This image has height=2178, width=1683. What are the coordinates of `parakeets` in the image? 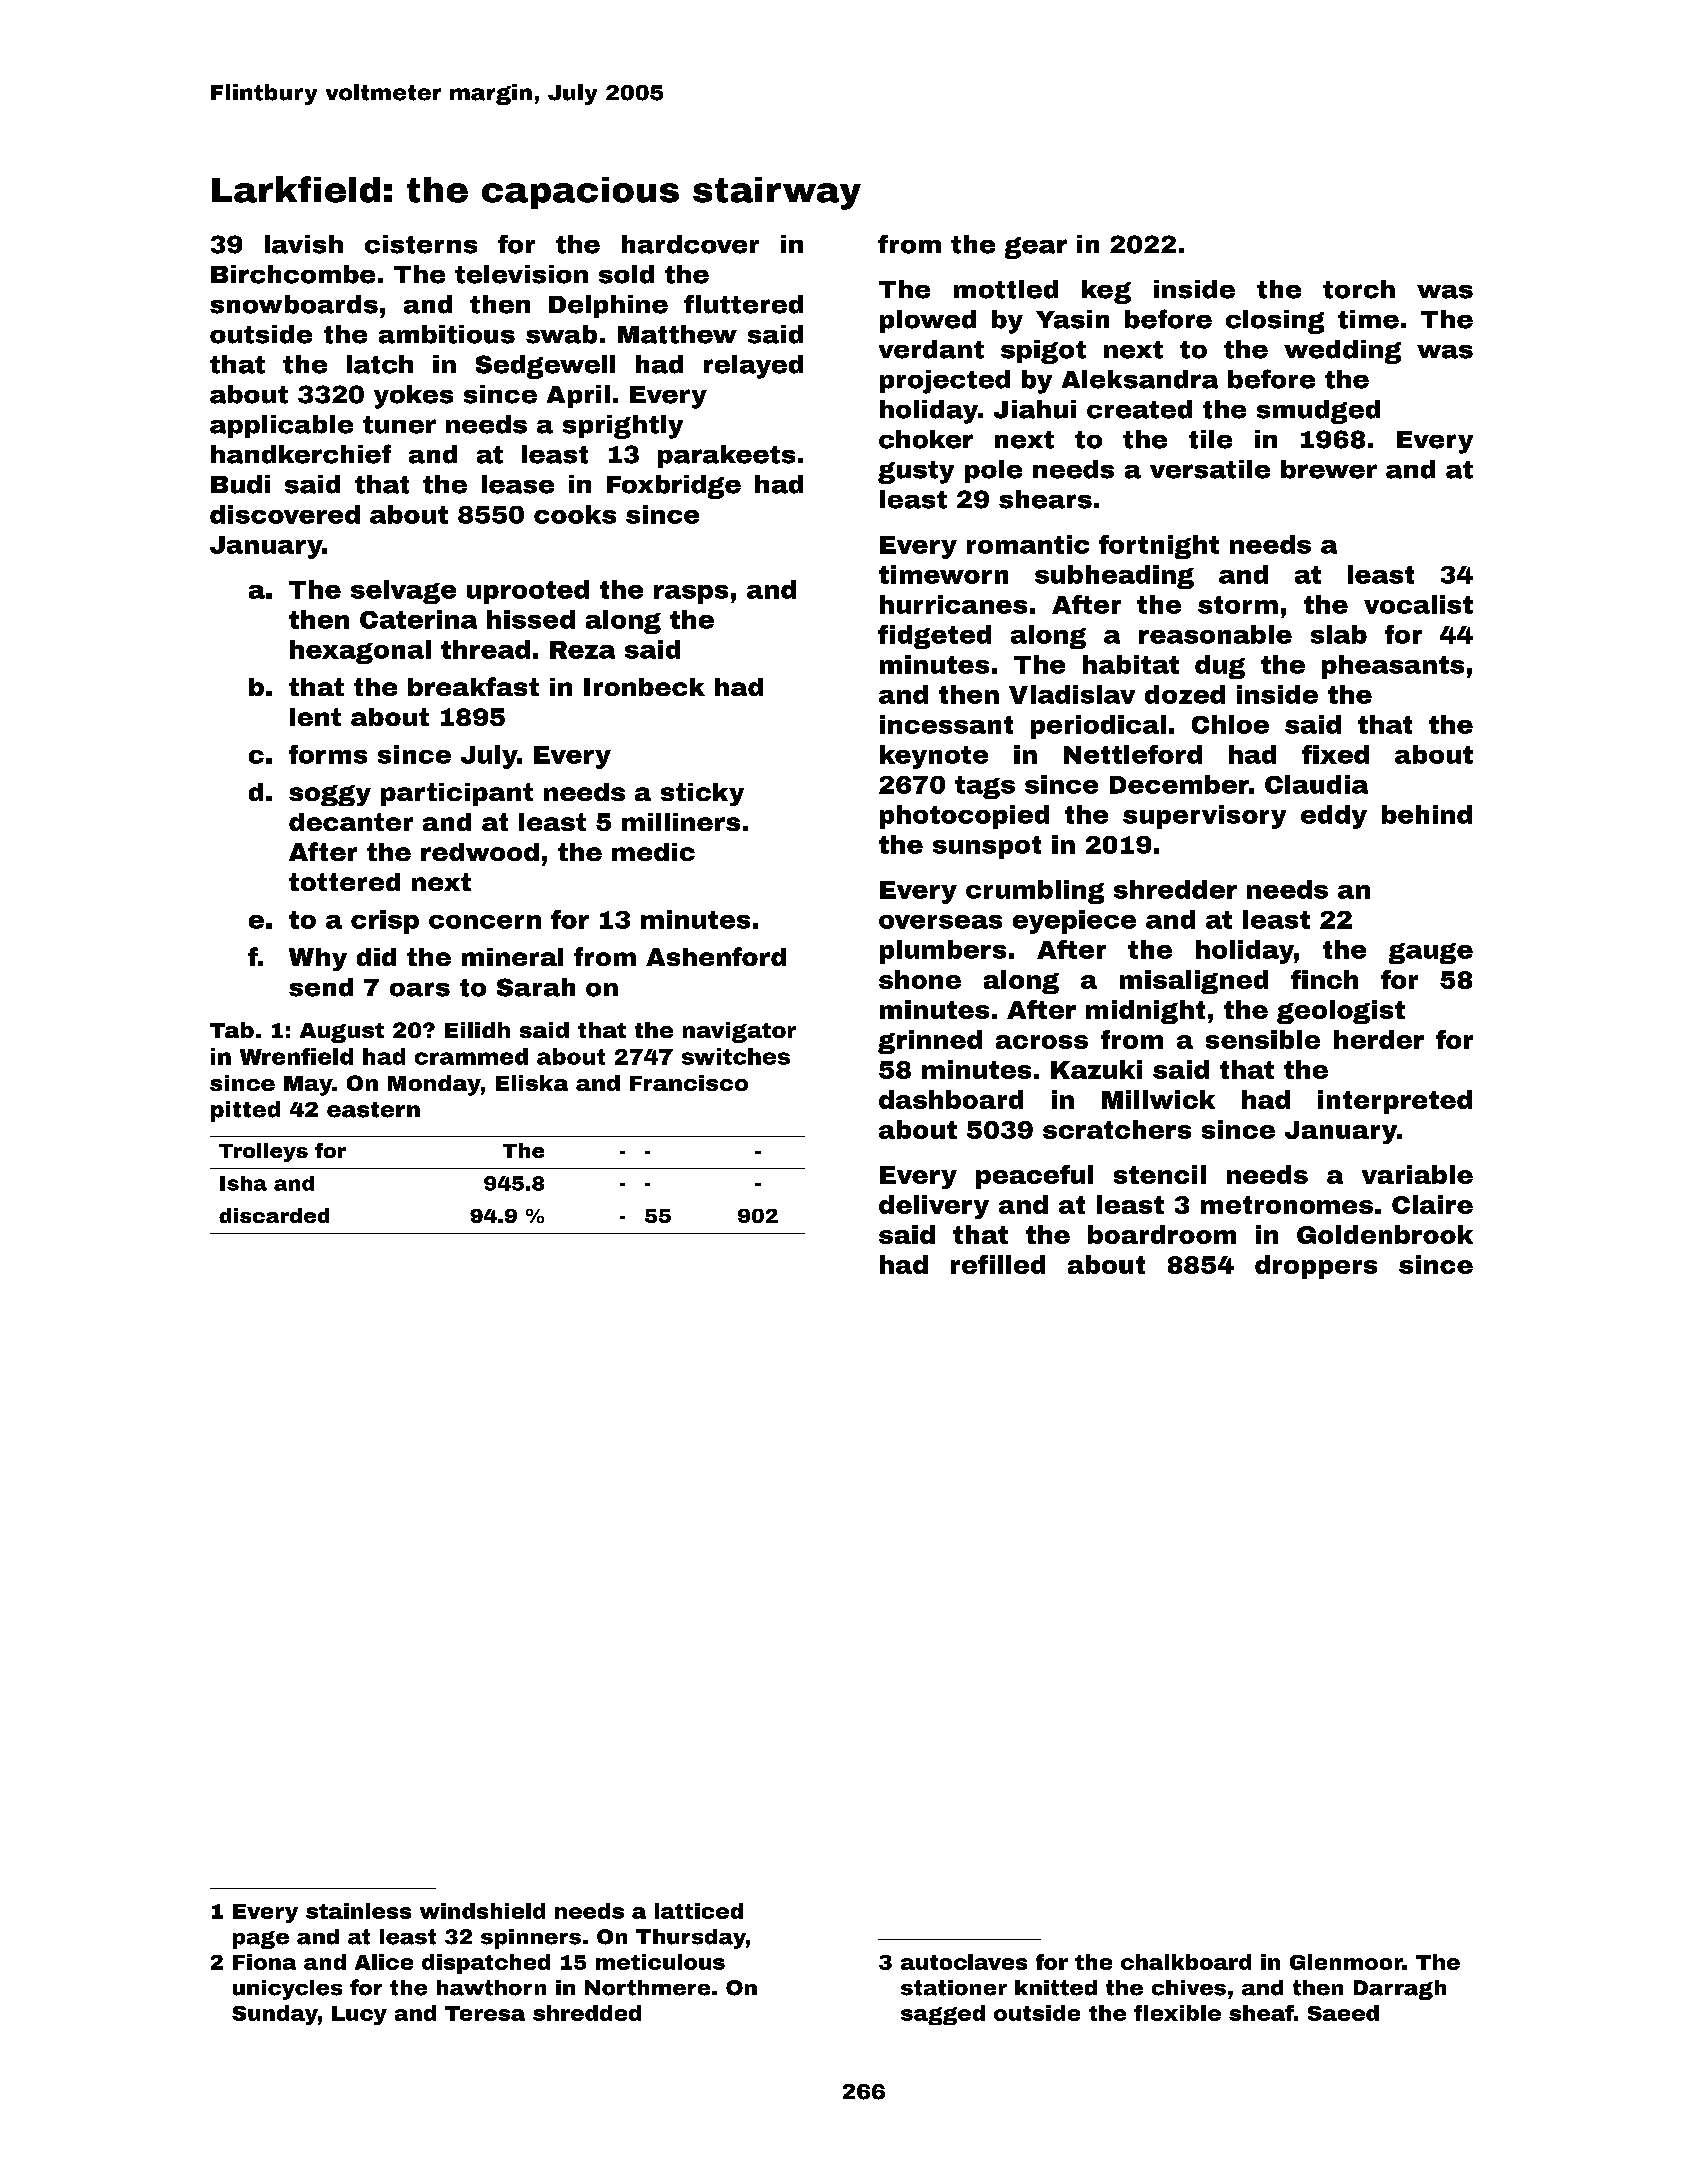 It's located at (726, 456).
